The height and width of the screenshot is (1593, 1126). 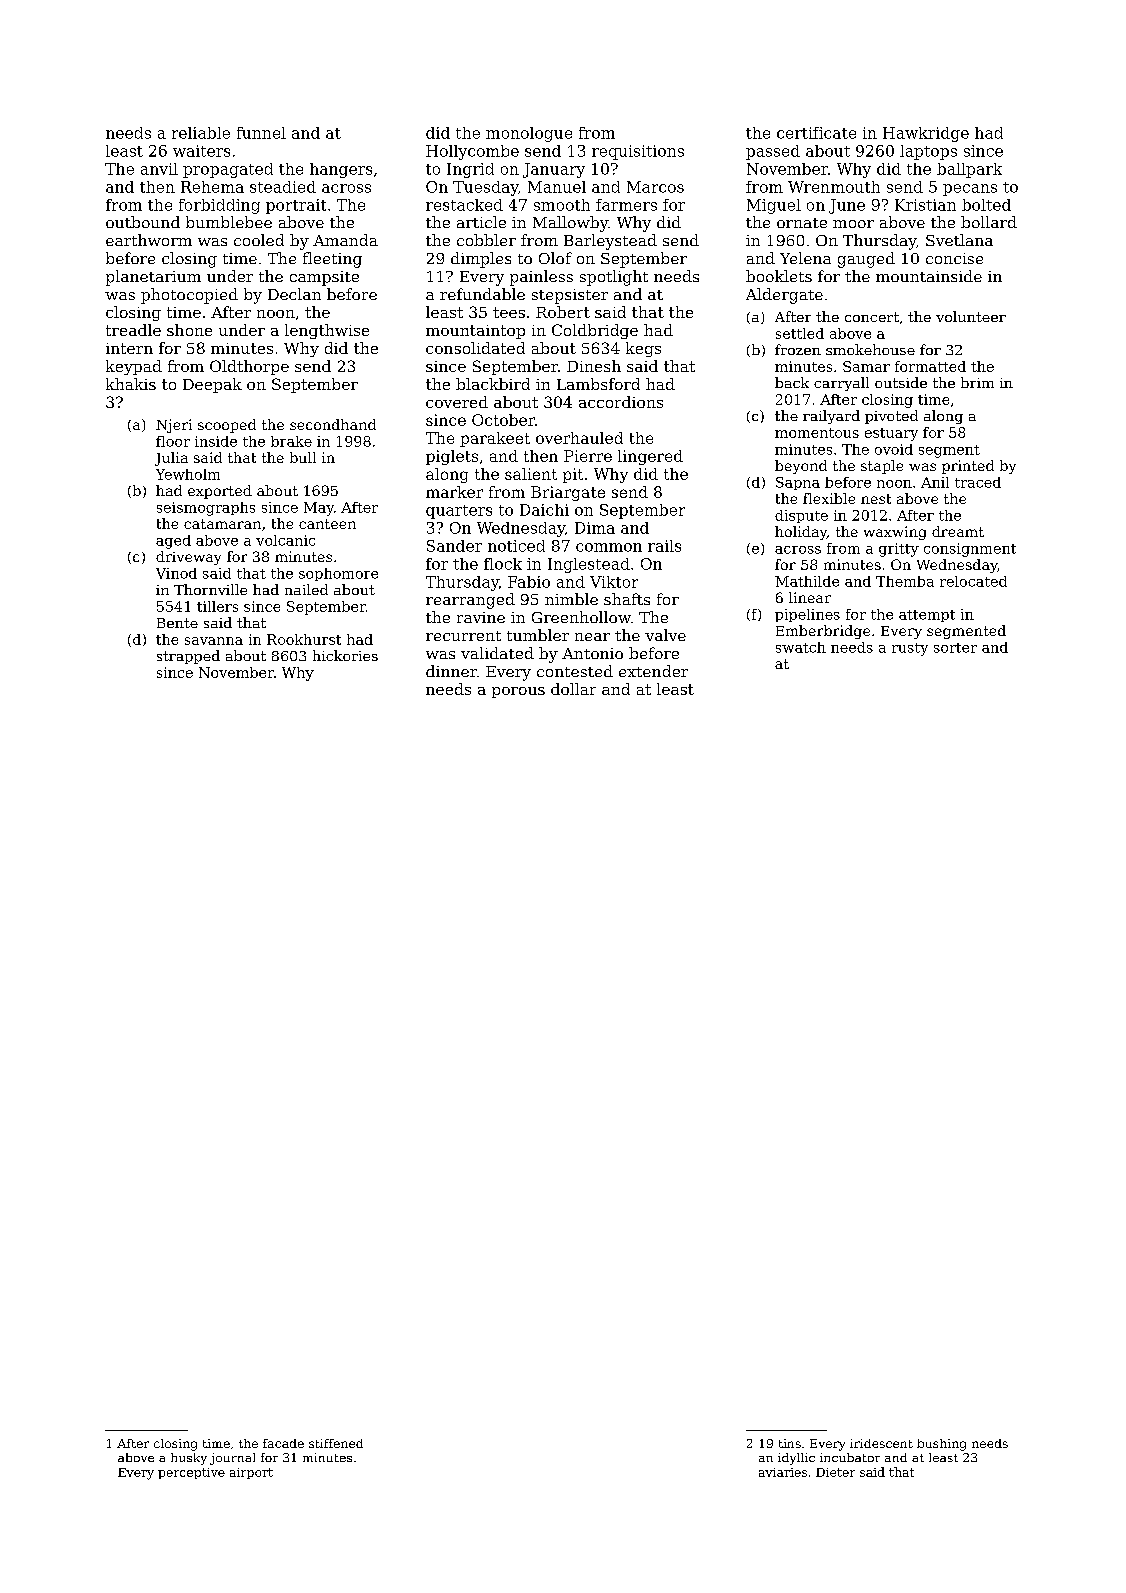 What do you see at coordinates (201, 133) in the screenshot?
I see `reliable` at bounding box center [201, 133].
